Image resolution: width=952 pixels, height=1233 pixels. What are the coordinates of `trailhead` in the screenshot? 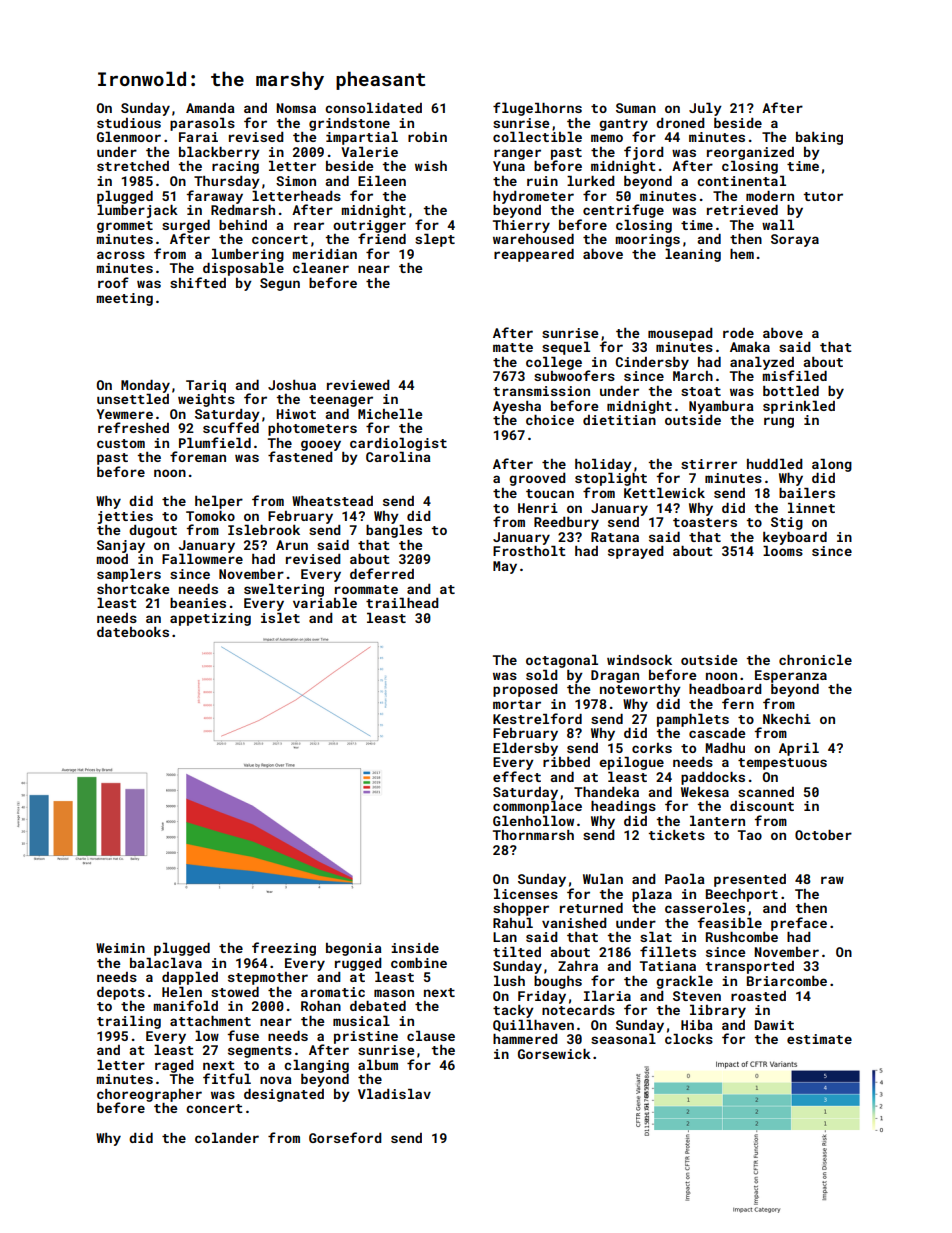 It's located at (402, 603).
